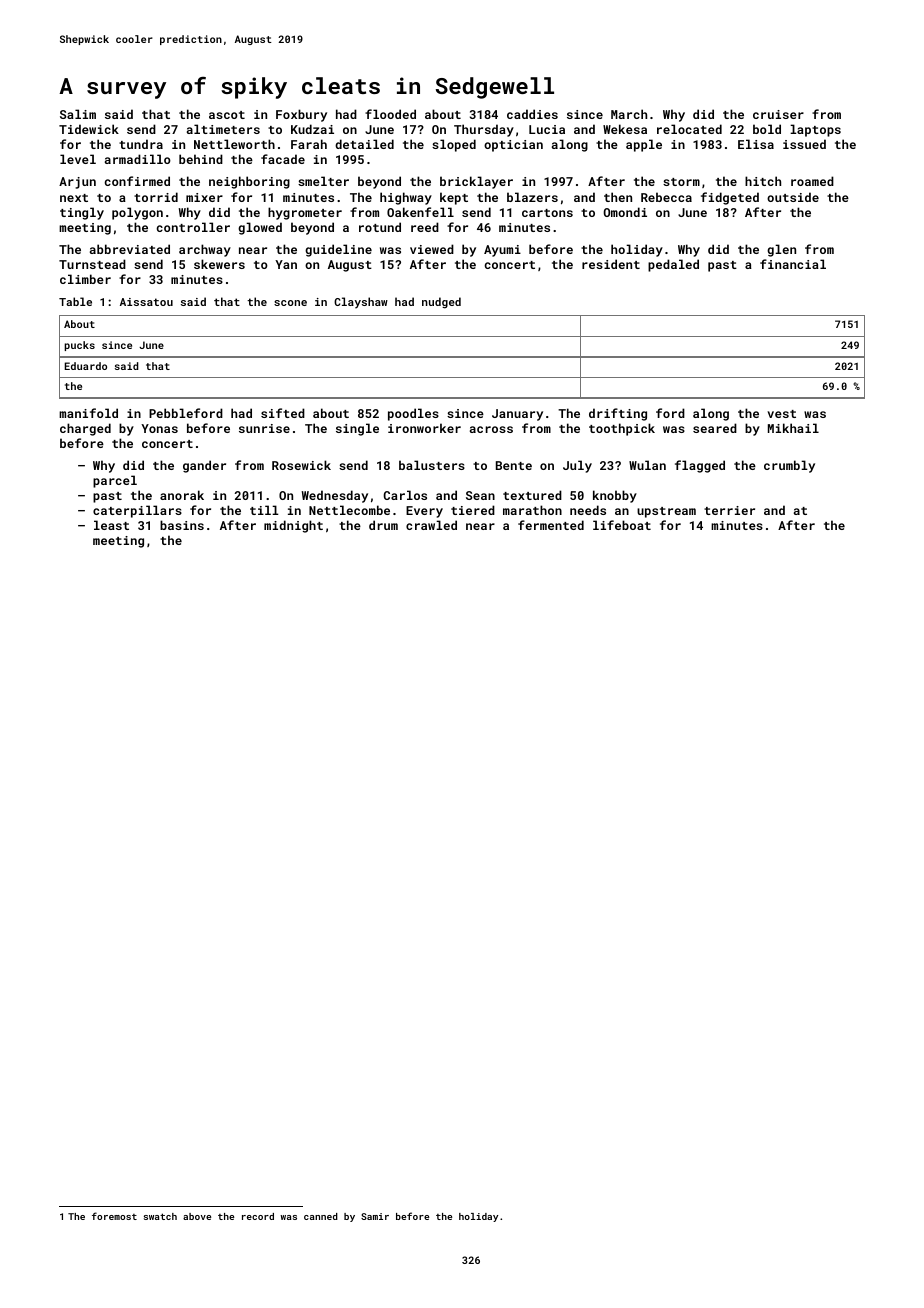 The image size is (924, 1308). Describe the element at coordinates (111, 525) in the image. I see `least` at that location.
